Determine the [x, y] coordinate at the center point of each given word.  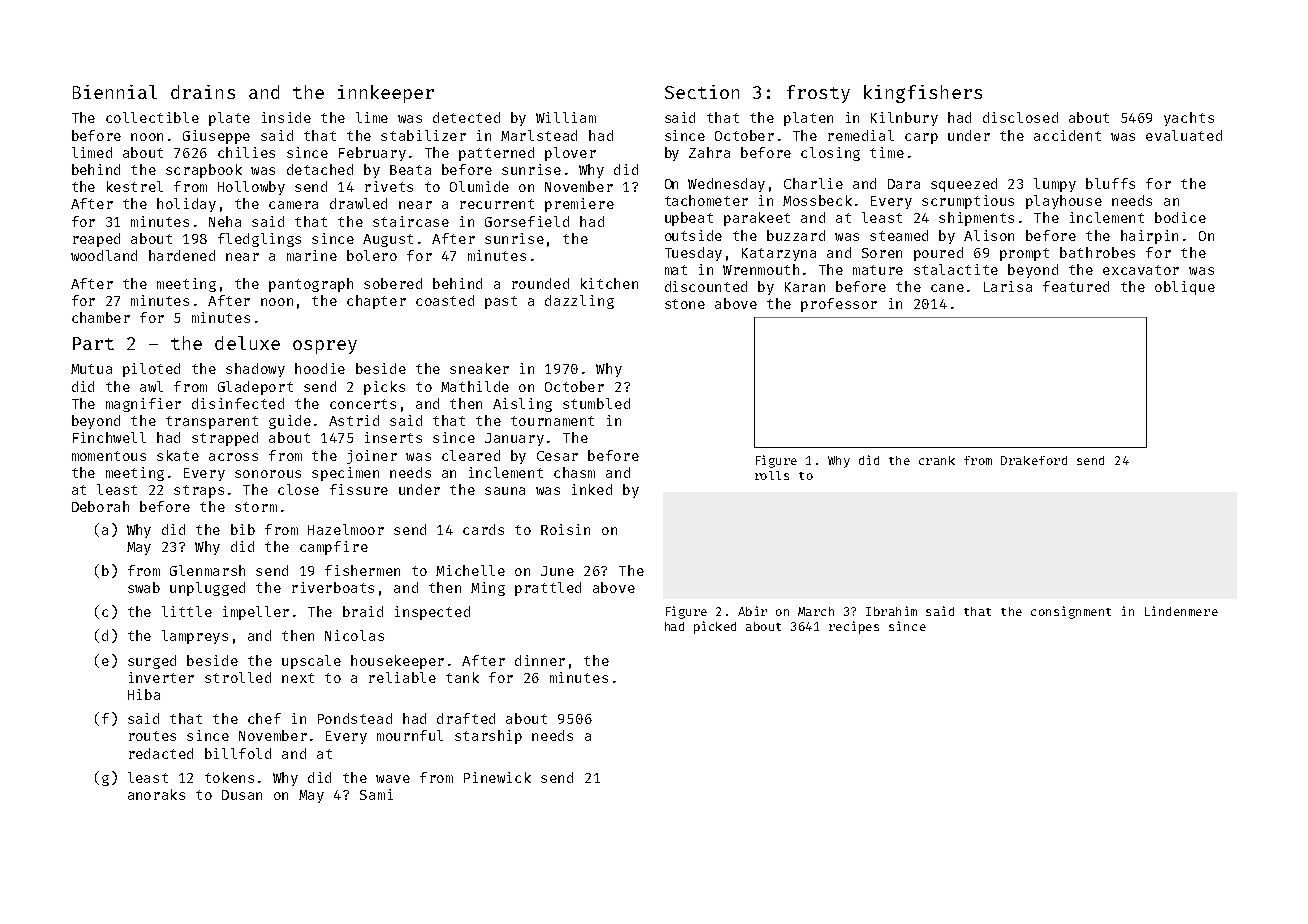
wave [393, 779]
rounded [540, 283]
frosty [818, 94]
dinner [540, 660]
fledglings [259, 240]
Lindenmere [1181, 611]
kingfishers [923, 94]
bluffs [1110, 183]
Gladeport [255, 388]
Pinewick [497, 777]
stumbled [596, 403]
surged [152, 662]
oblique [1185, 288]
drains [203, 92]
